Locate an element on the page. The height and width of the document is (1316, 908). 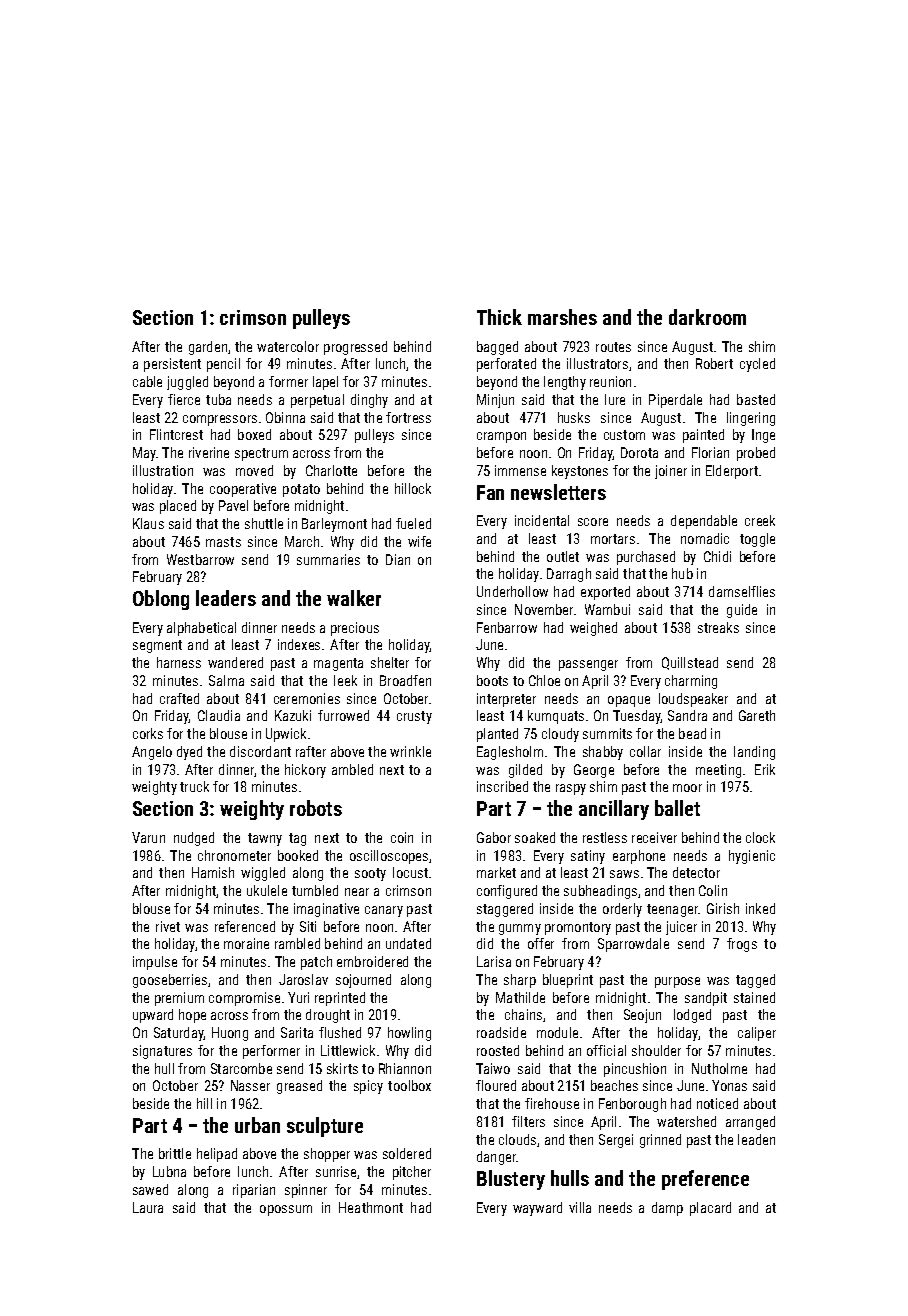
urban is located at coordinates (257, 1125).
